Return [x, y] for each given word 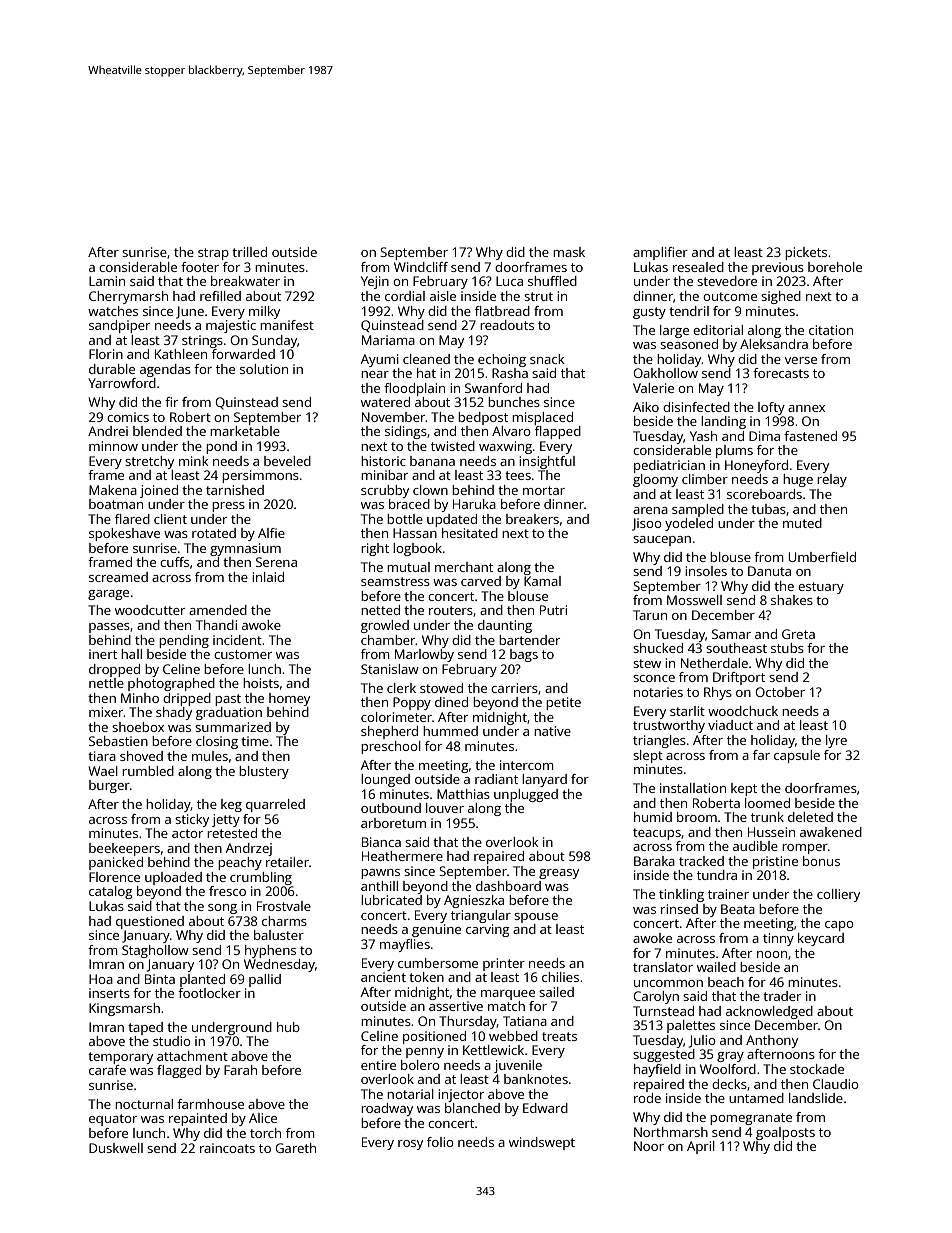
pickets [806, 253]
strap [213, 254]
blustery [264, 772]
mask [569, 252]
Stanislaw [390, 669]
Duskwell [116, 1148]
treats [559, 1036]
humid [653, 817]
